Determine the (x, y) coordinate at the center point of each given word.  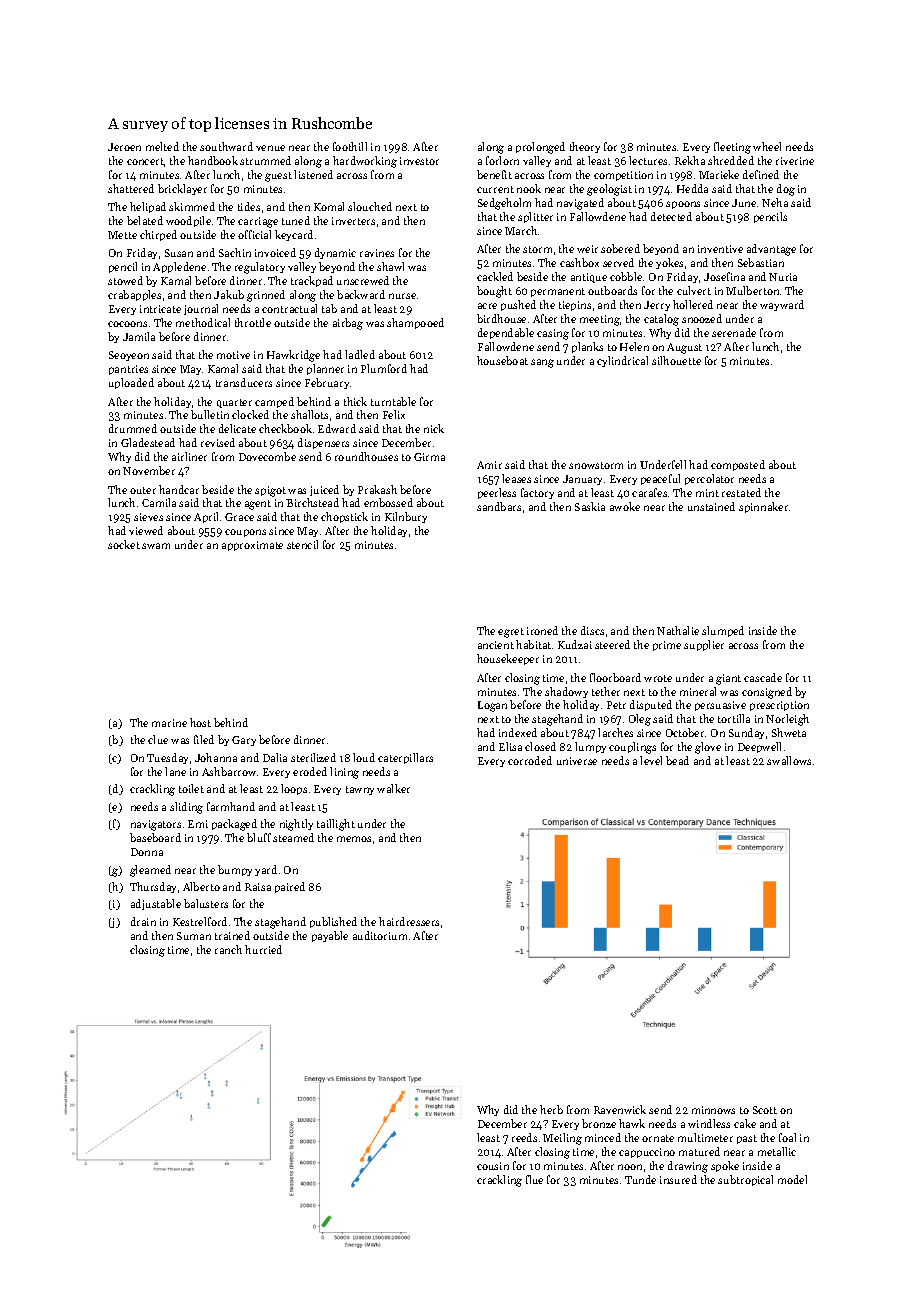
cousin (493, 1166)
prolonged (540, 148)
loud (364, 757)
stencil (302, 544)
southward (226, 146)
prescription (779, 706)
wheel (767, 146)
